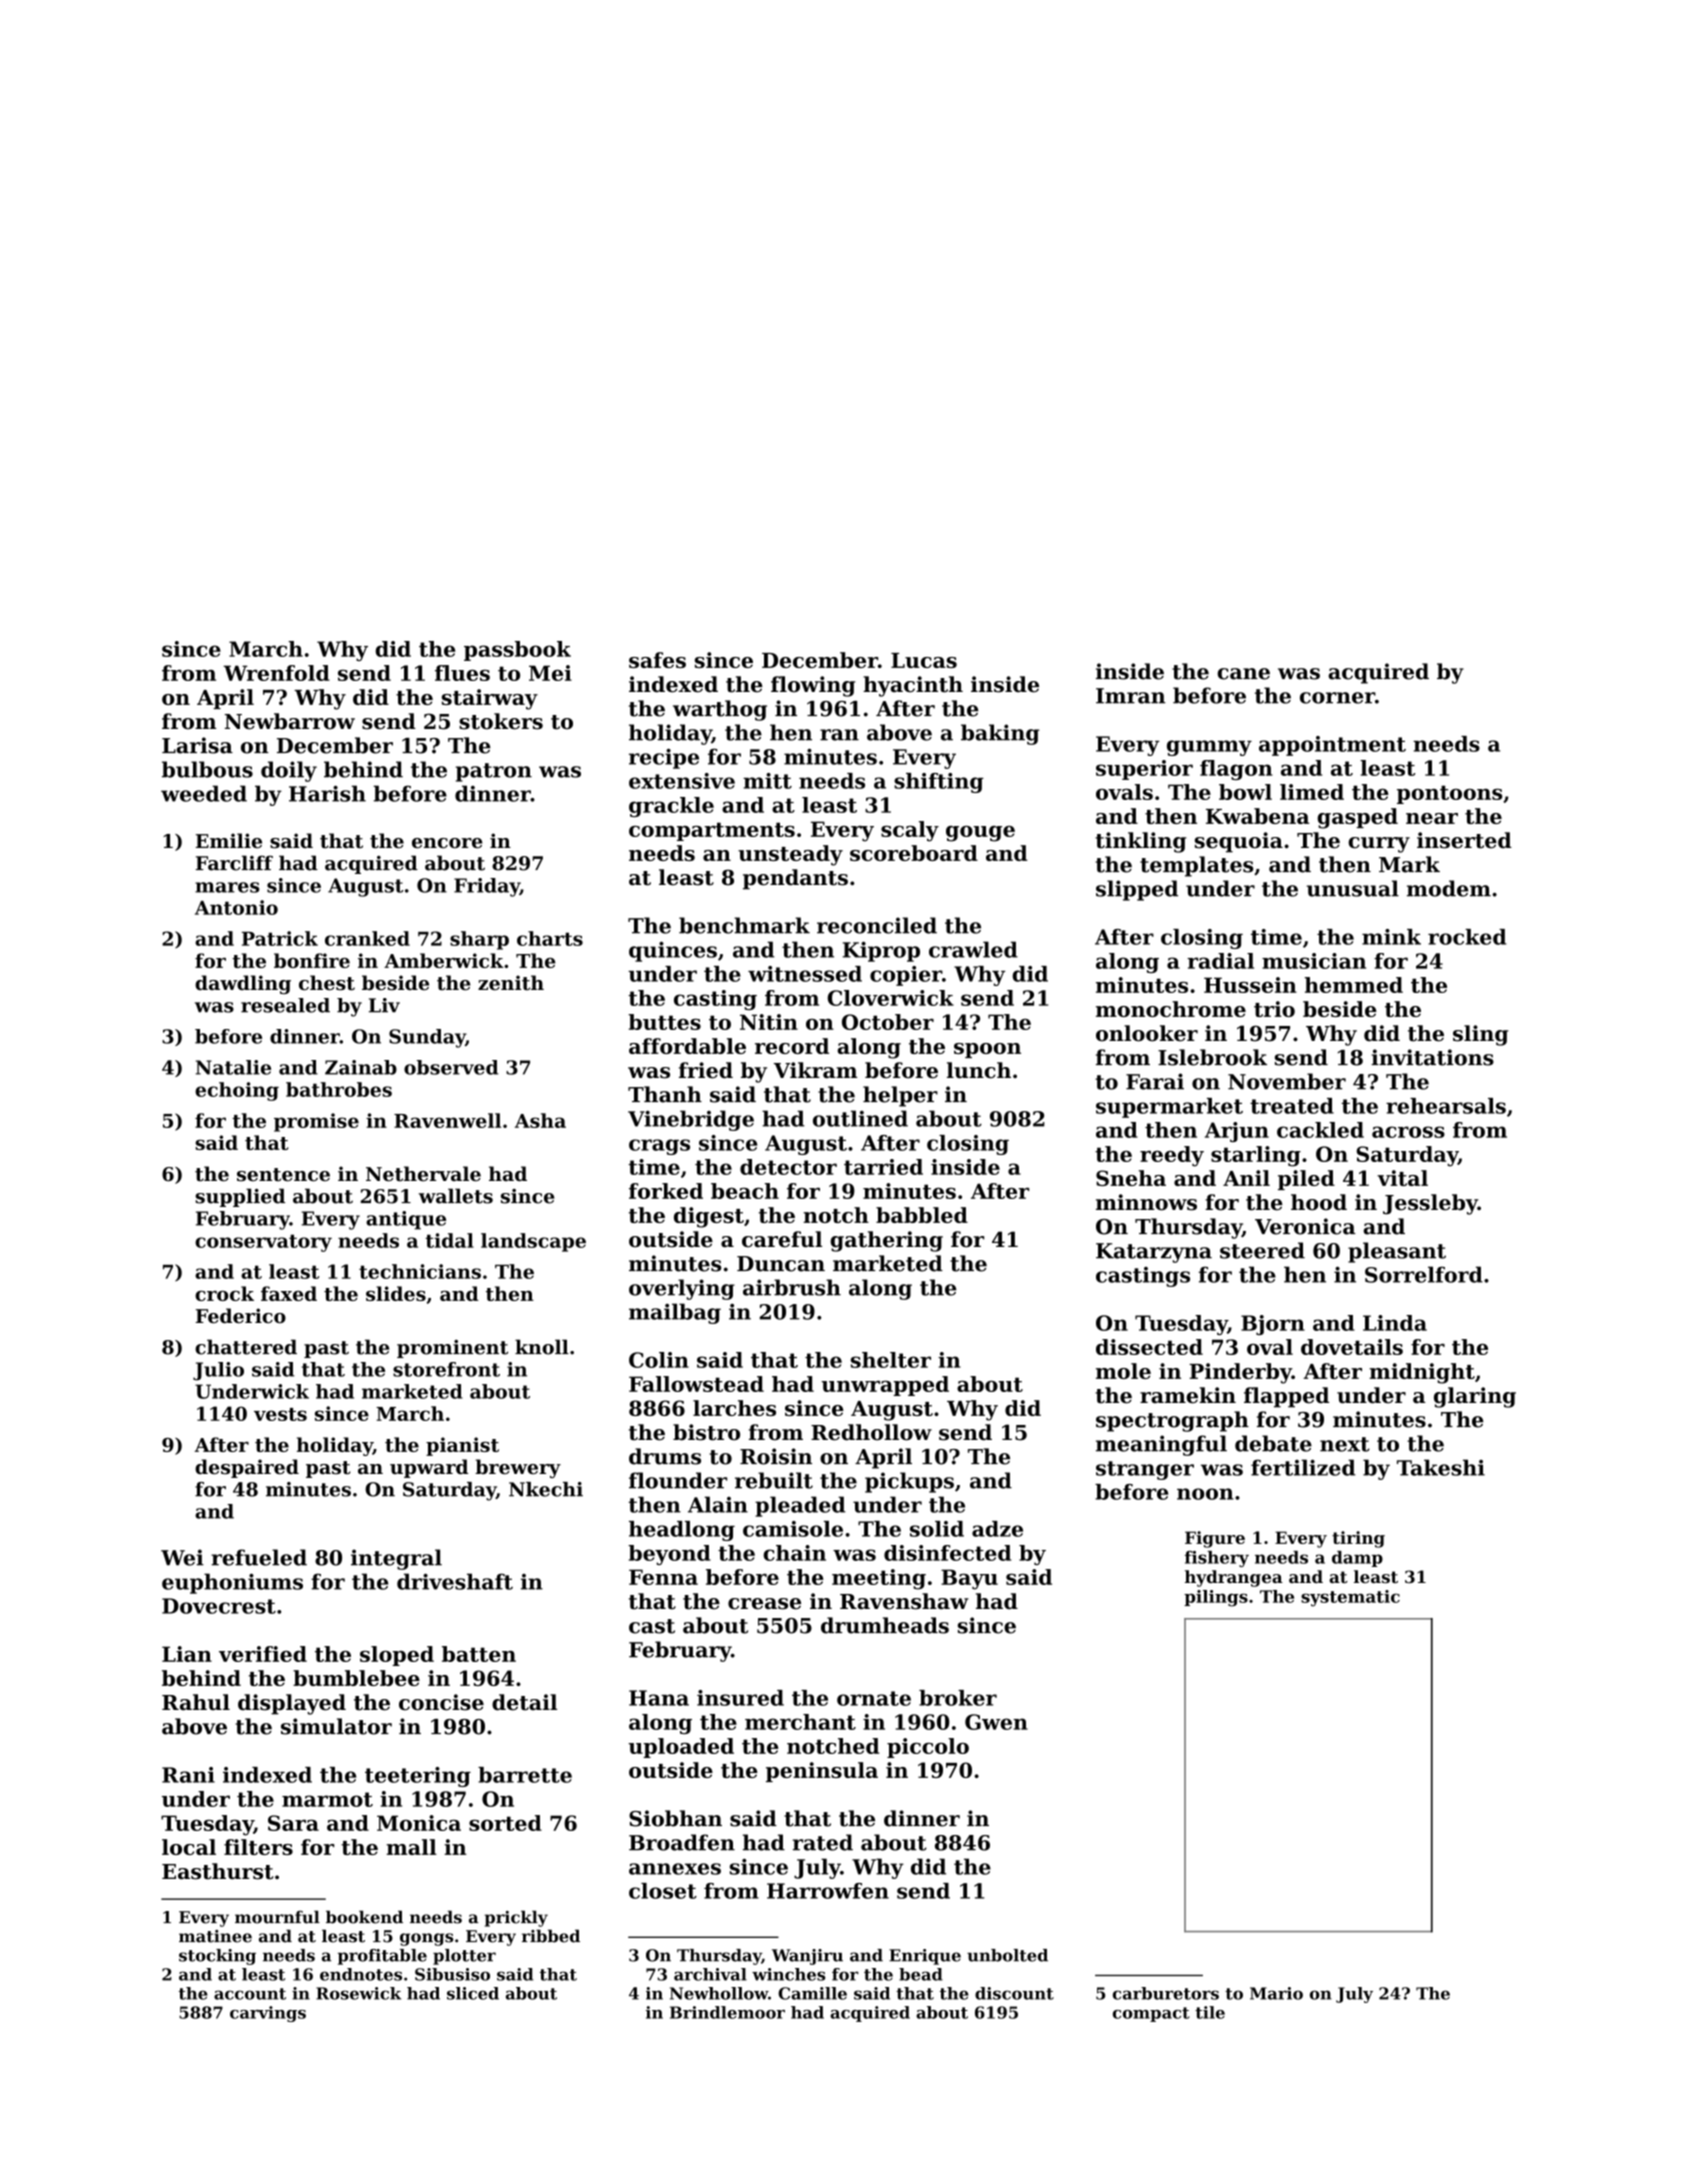  What do you see at coordinates (657, 660) in the page?
I see `safes` at bounding box center [657, 660].
